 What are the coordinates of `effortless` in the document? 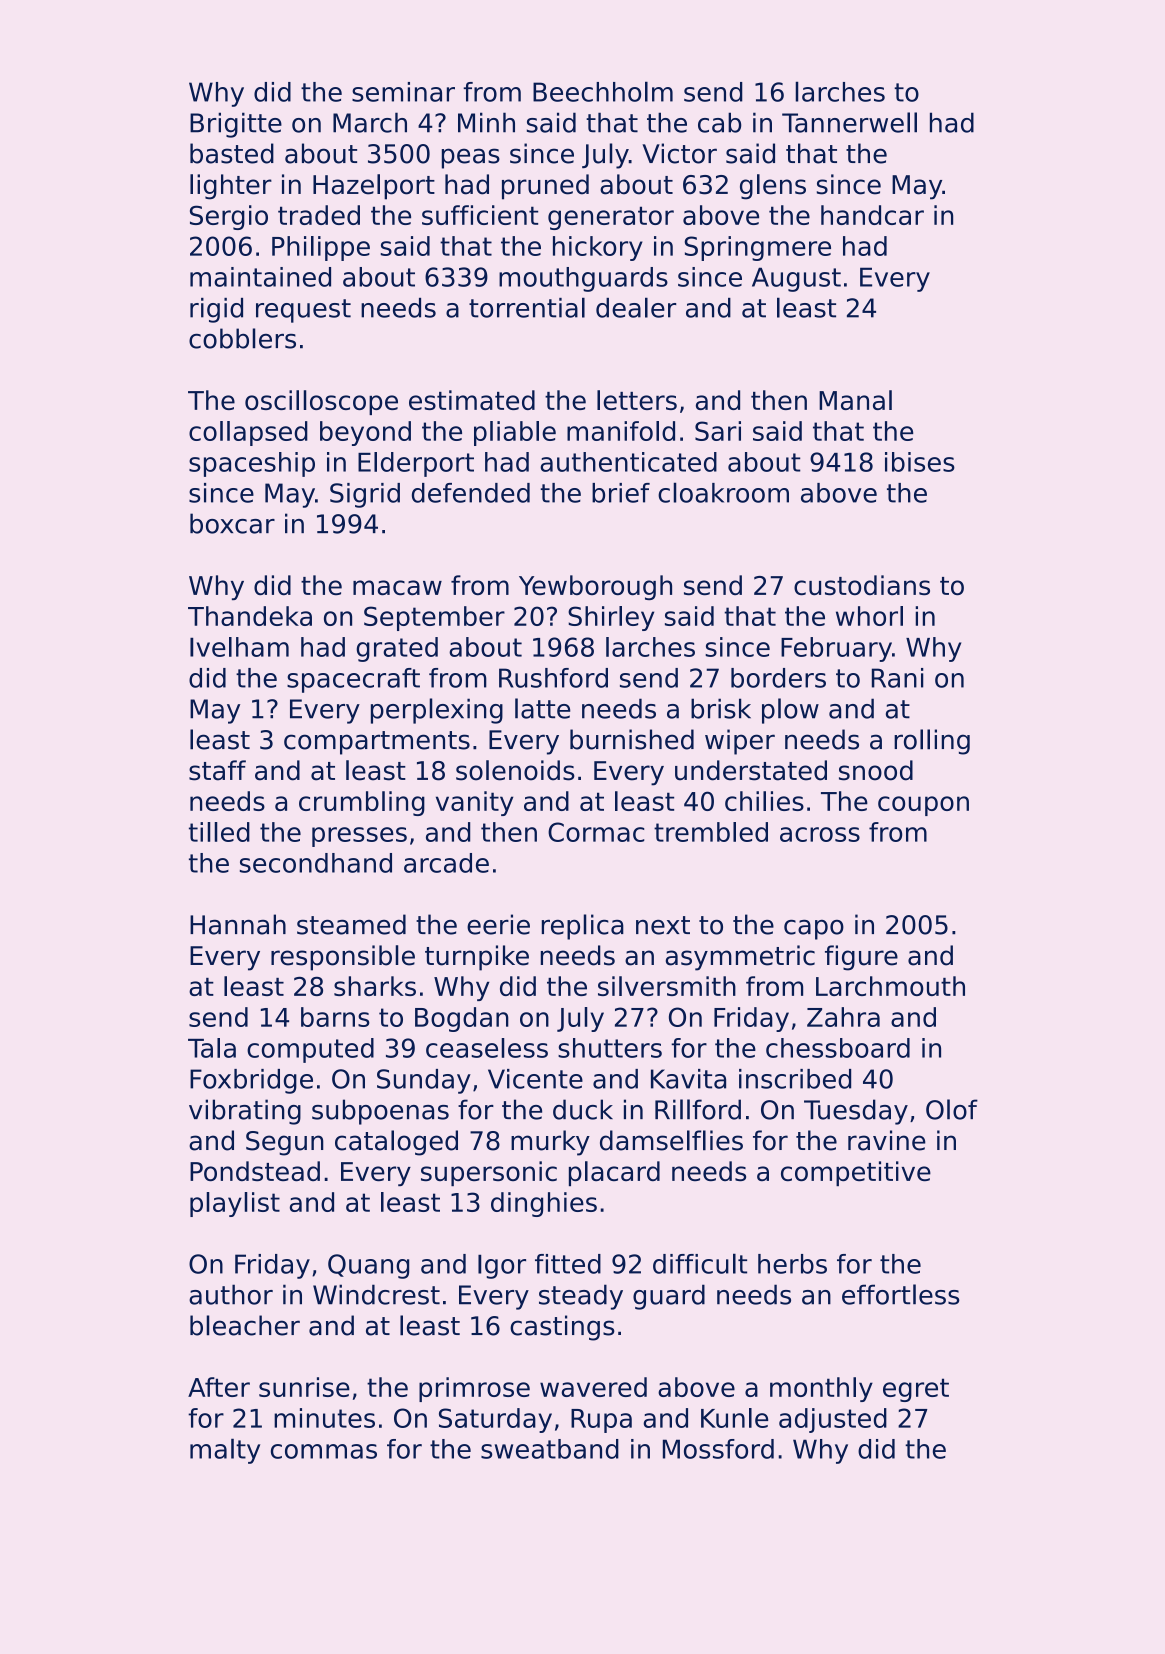 It's located at (901, 1294).
